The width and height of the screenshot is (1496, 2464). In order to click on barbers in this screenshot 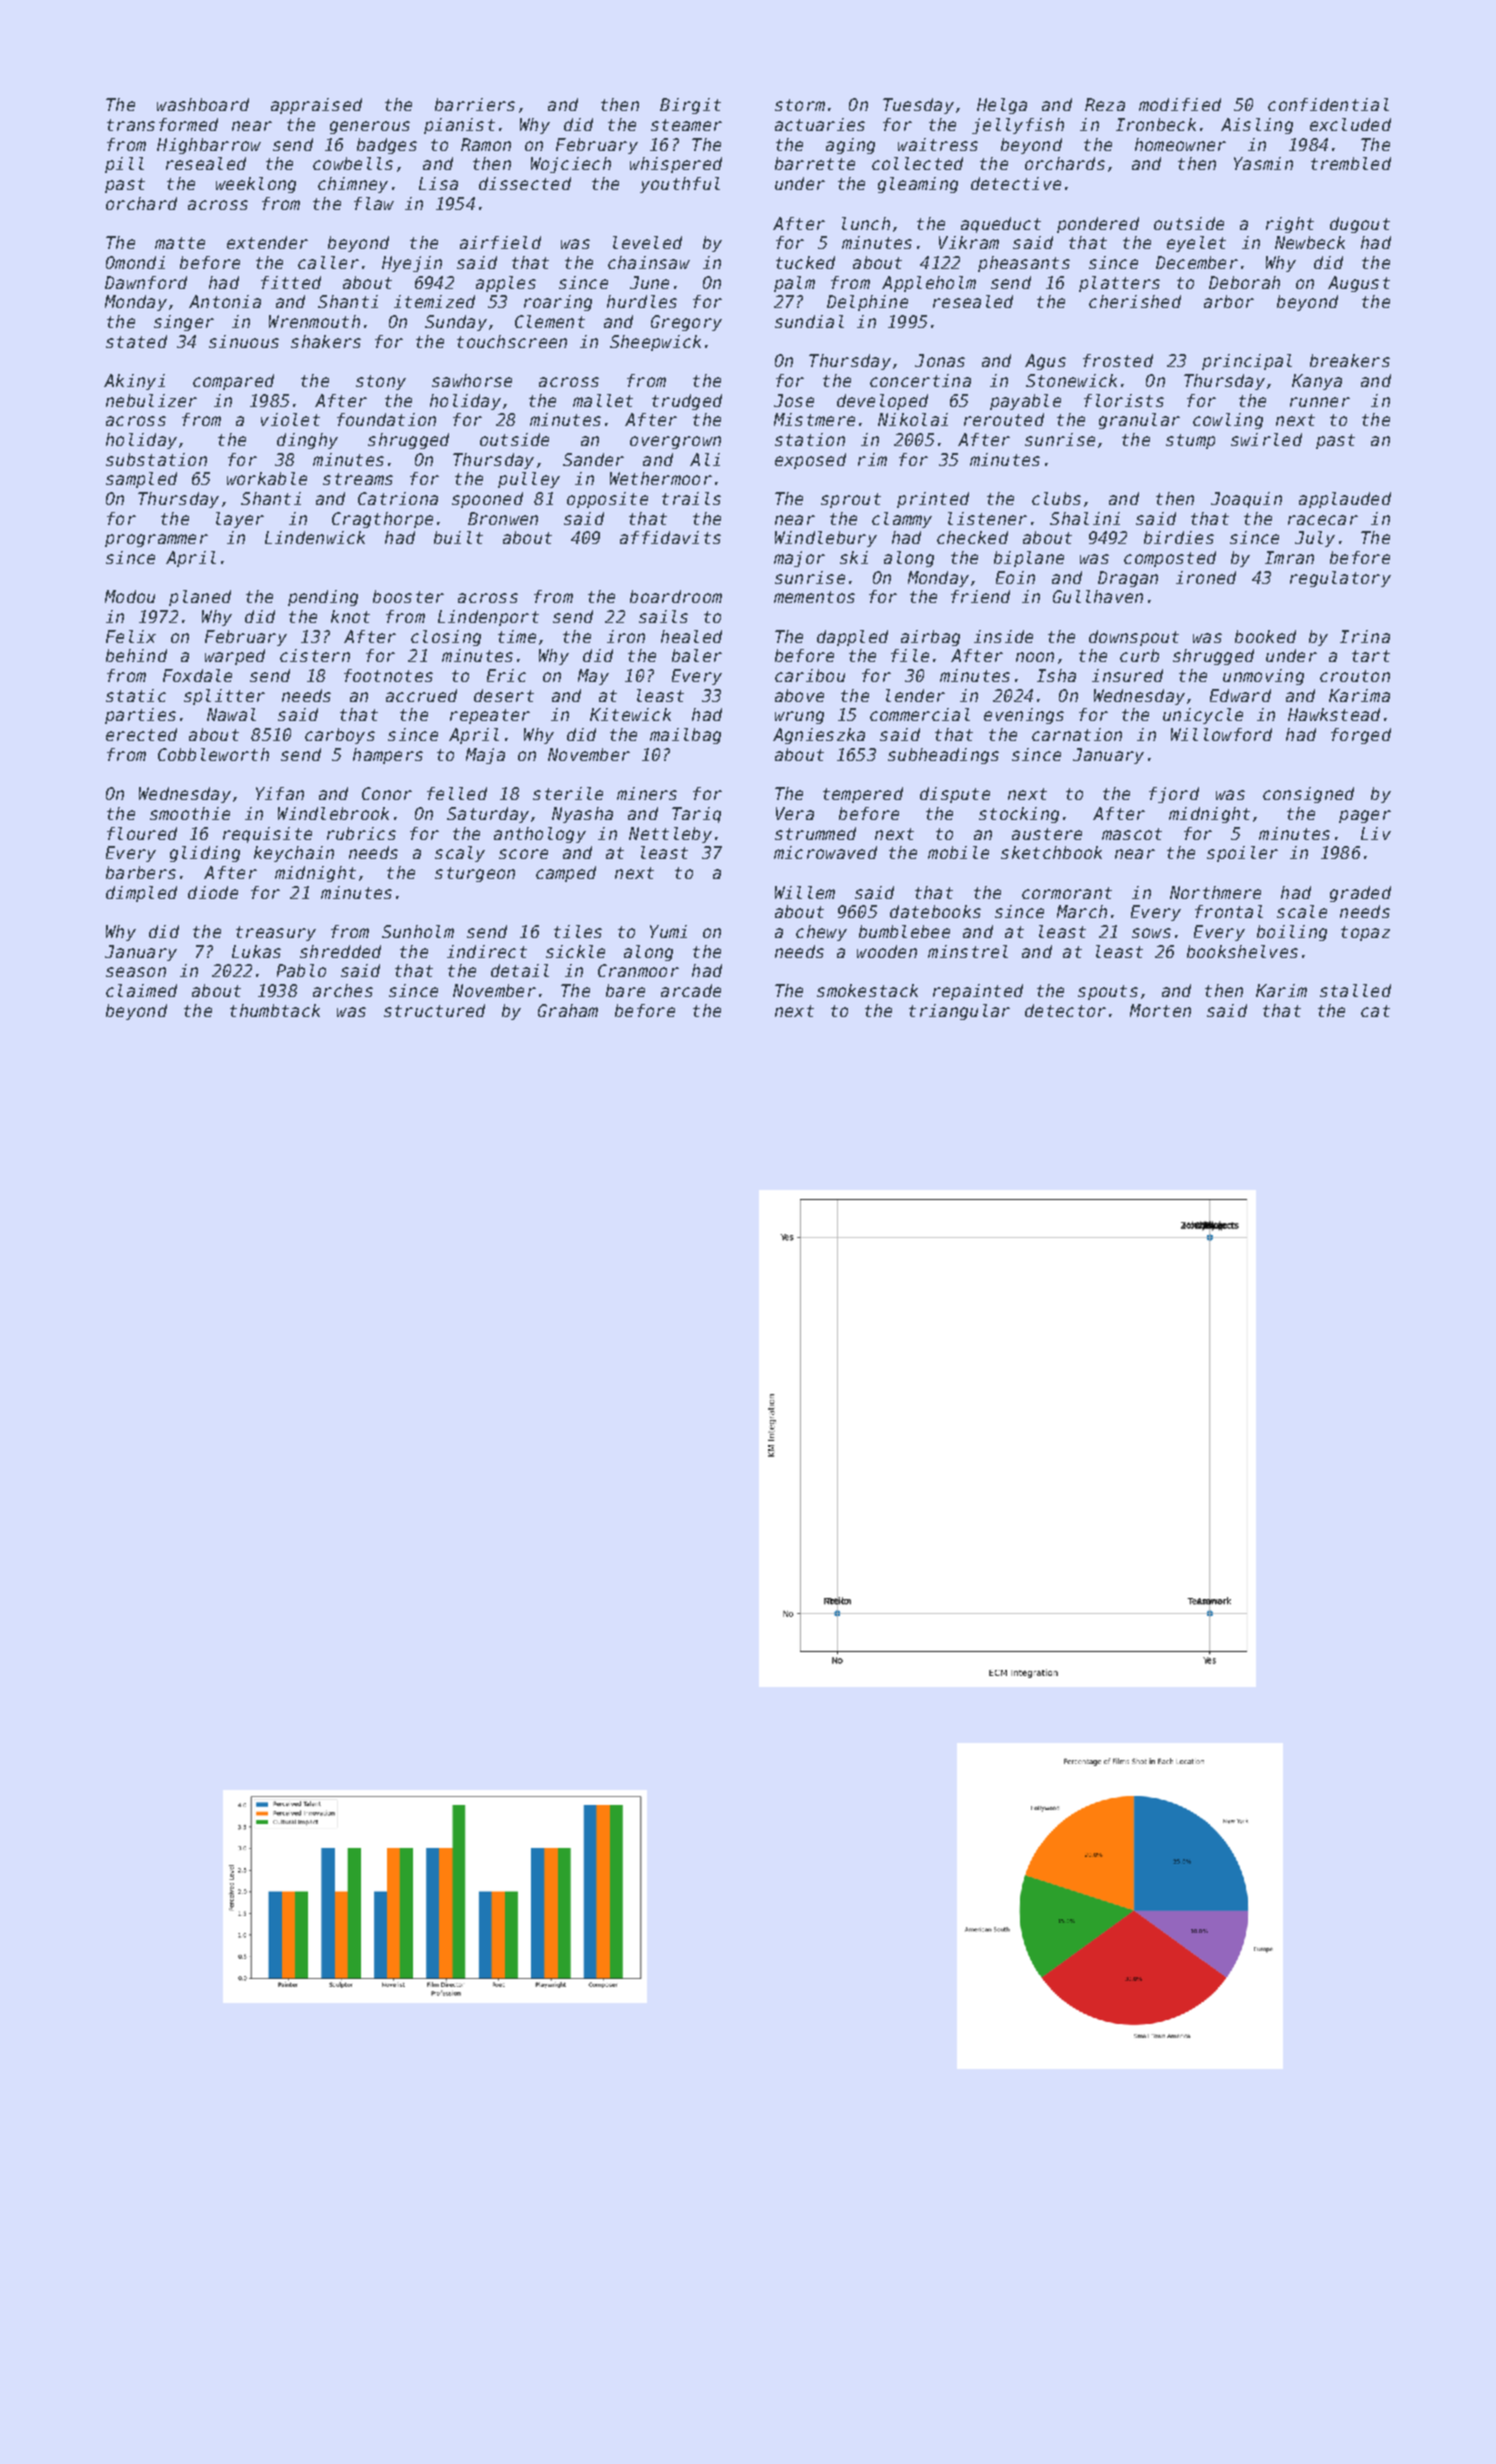, I will do `click(141, 872)`.
